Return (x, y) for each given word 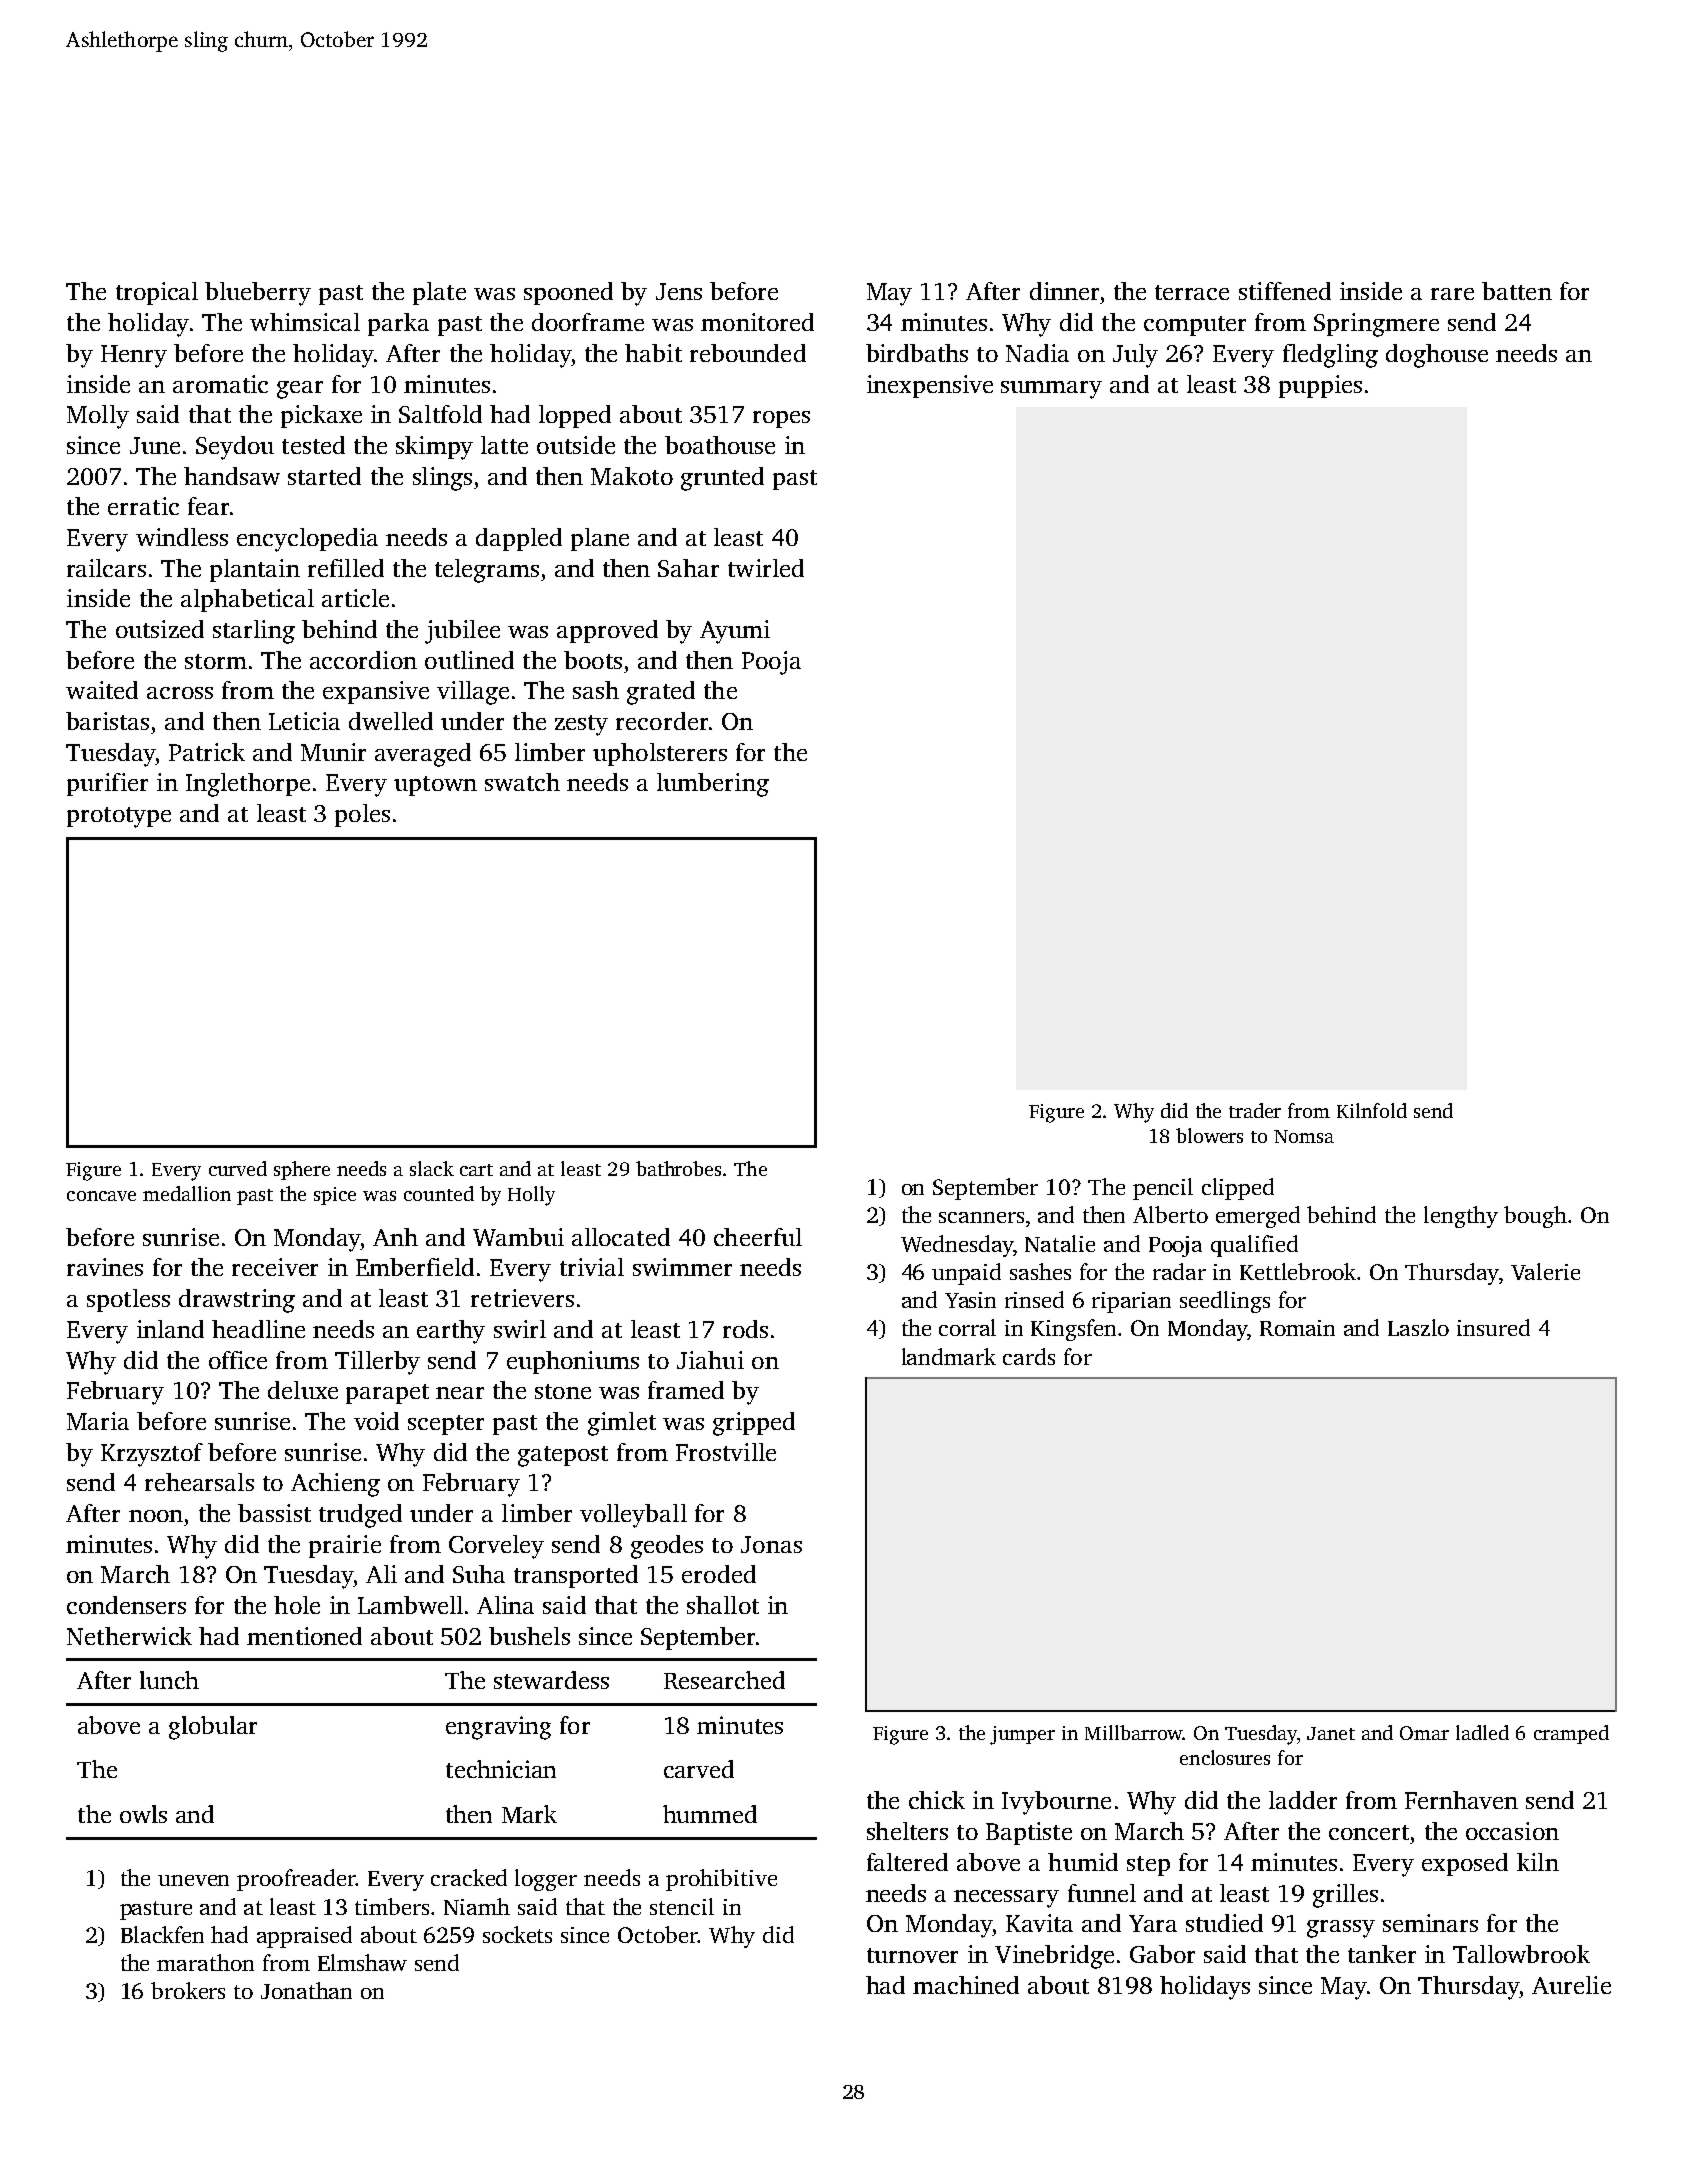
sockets (517, 1934)
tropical (157, 293)
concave (101, 1196)
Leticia (304, 721)
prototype (119, 817)
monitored (757, 322)
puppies (1320, 386)
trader (1255, 1110)
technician (501, 1769)
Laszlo (1418, 1327)
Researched (724, 1680)
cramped (1571, 1734)
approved (607, 631)
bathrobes (678, 1168)
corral (967, 1327)
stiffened (1285, 291)
